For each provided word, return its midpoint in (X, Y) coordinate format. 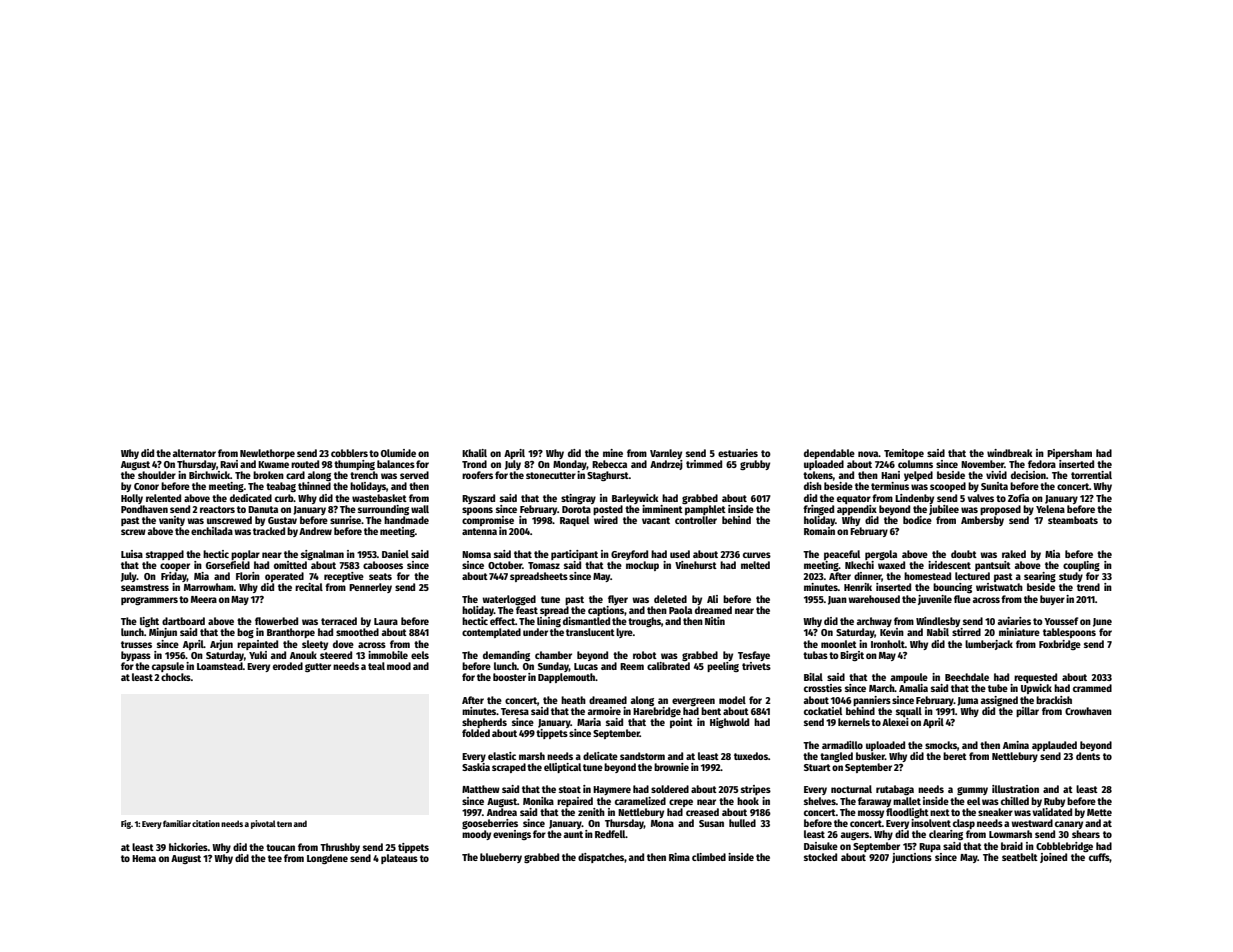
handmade (406, 520)
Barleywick (635, 499)
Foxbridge (1060, 645)
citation (206, 823)
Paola (680, 610)
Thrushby (340, 848)
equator (854, 499)
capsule (168, 667)
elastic (502, 756)
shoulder (157, 475)
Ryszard (478, 499)
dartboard (183, 621)
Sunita (994, 486)
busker (870, 756)
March (882, 688)
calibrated (668, 666)
